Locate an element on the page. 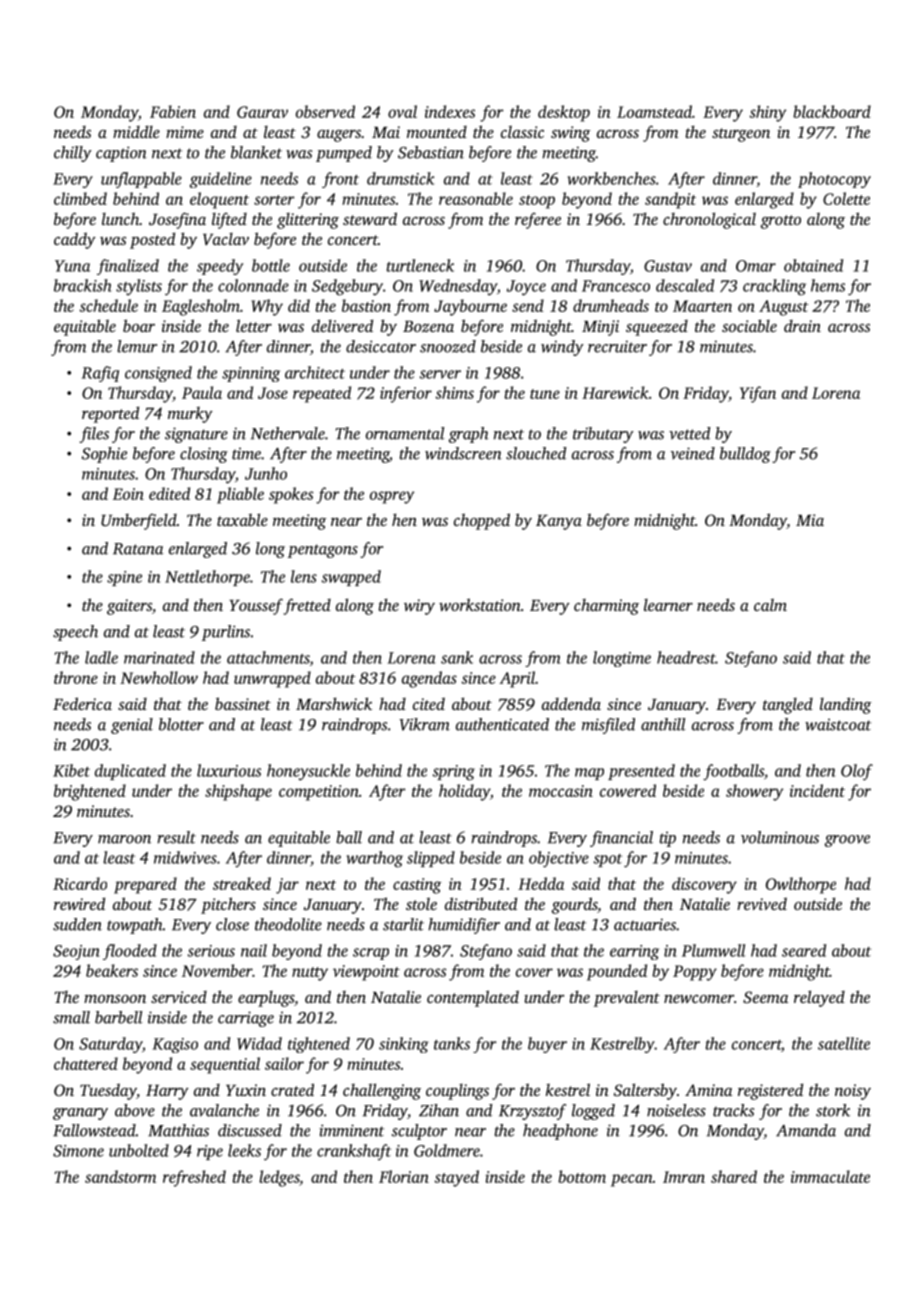 This document has height=1308, width=924. chilly is located at coordinates (73, 154).
